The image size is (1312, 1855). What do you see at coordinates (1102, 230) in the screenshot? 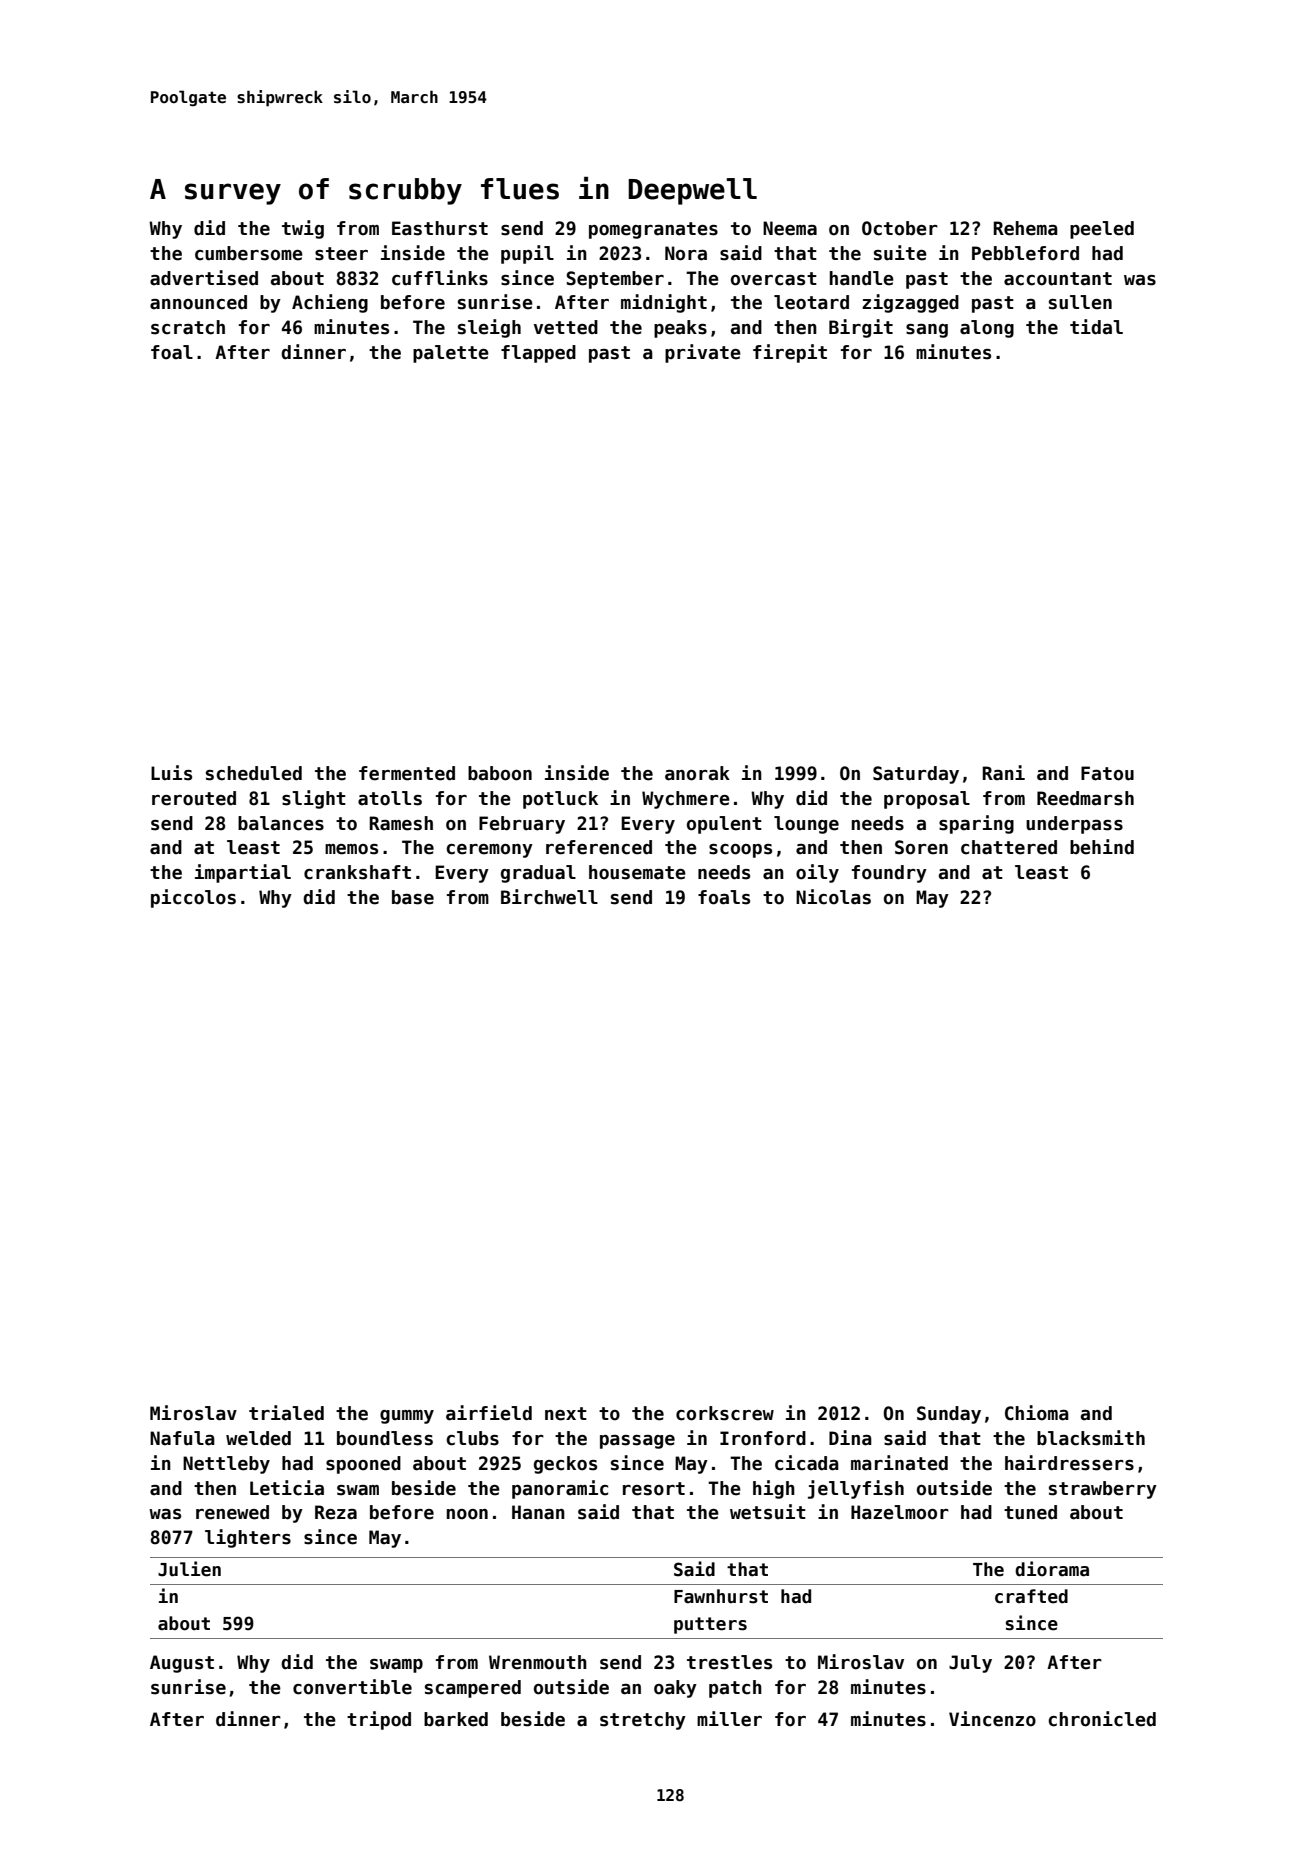
I see `peeled` at bounding box center [1102, 230].
